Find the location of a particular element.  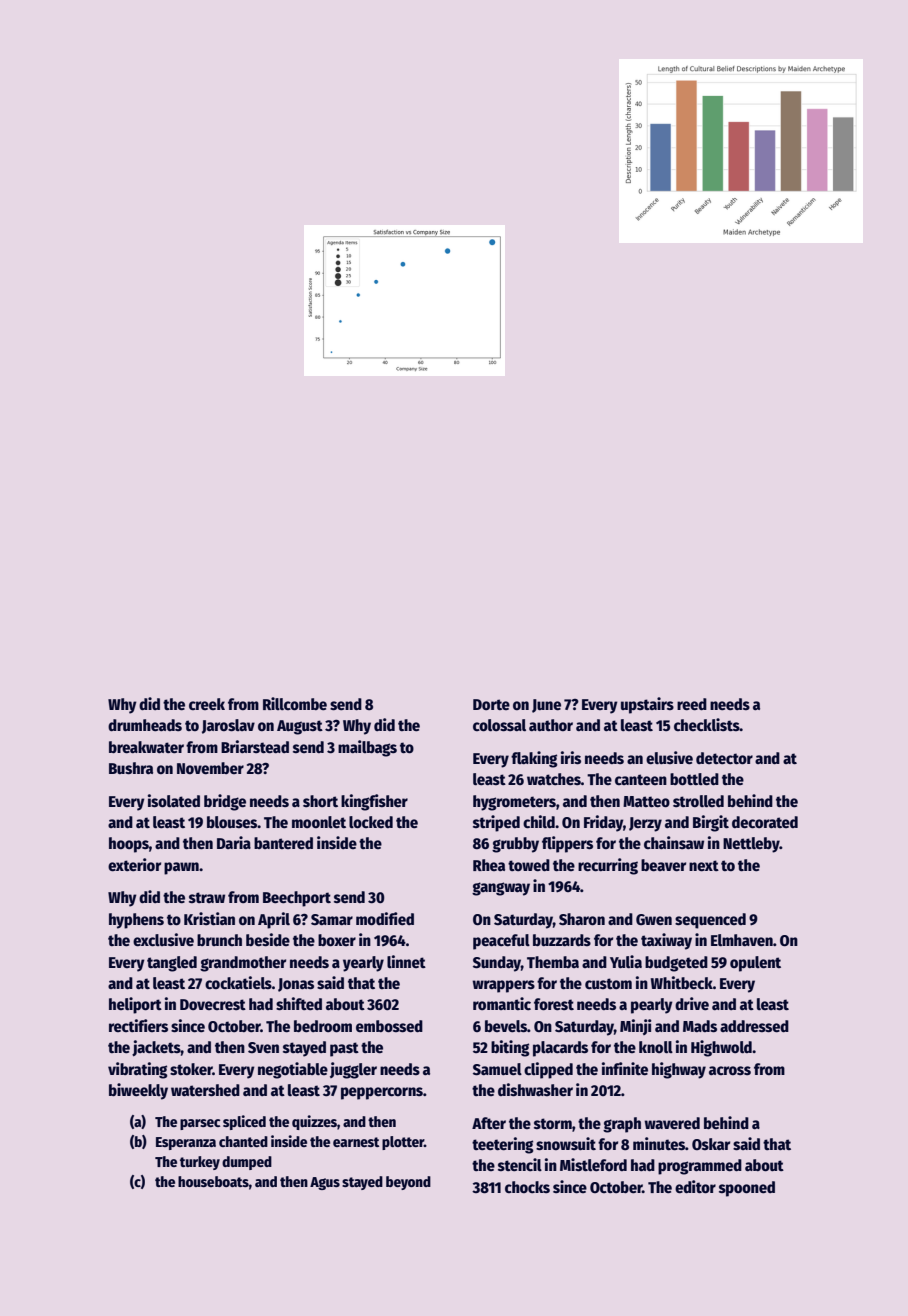

houseboats is located at coordinates (213, 1181).
